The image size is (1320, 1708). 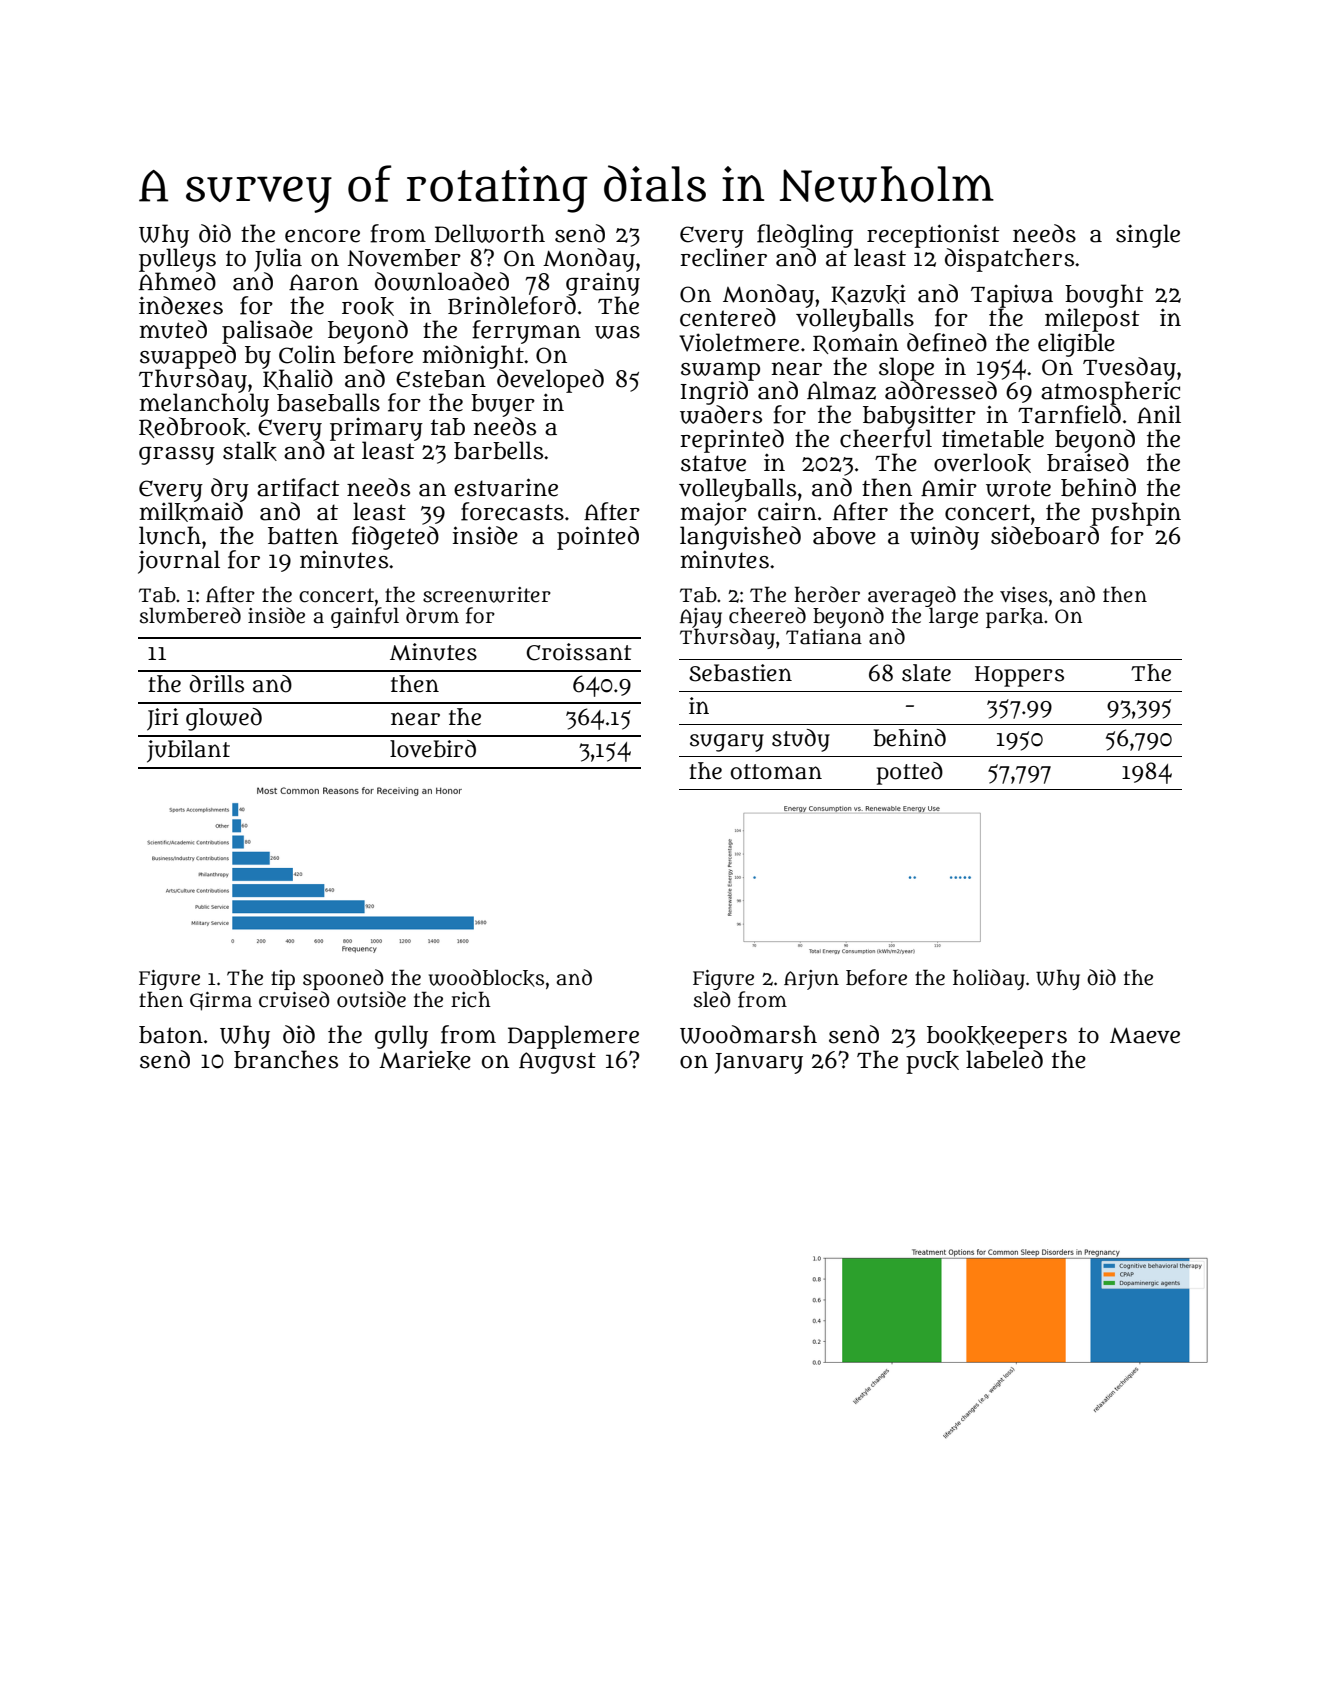 I want to click on tip, so click(x=283, y=980).
